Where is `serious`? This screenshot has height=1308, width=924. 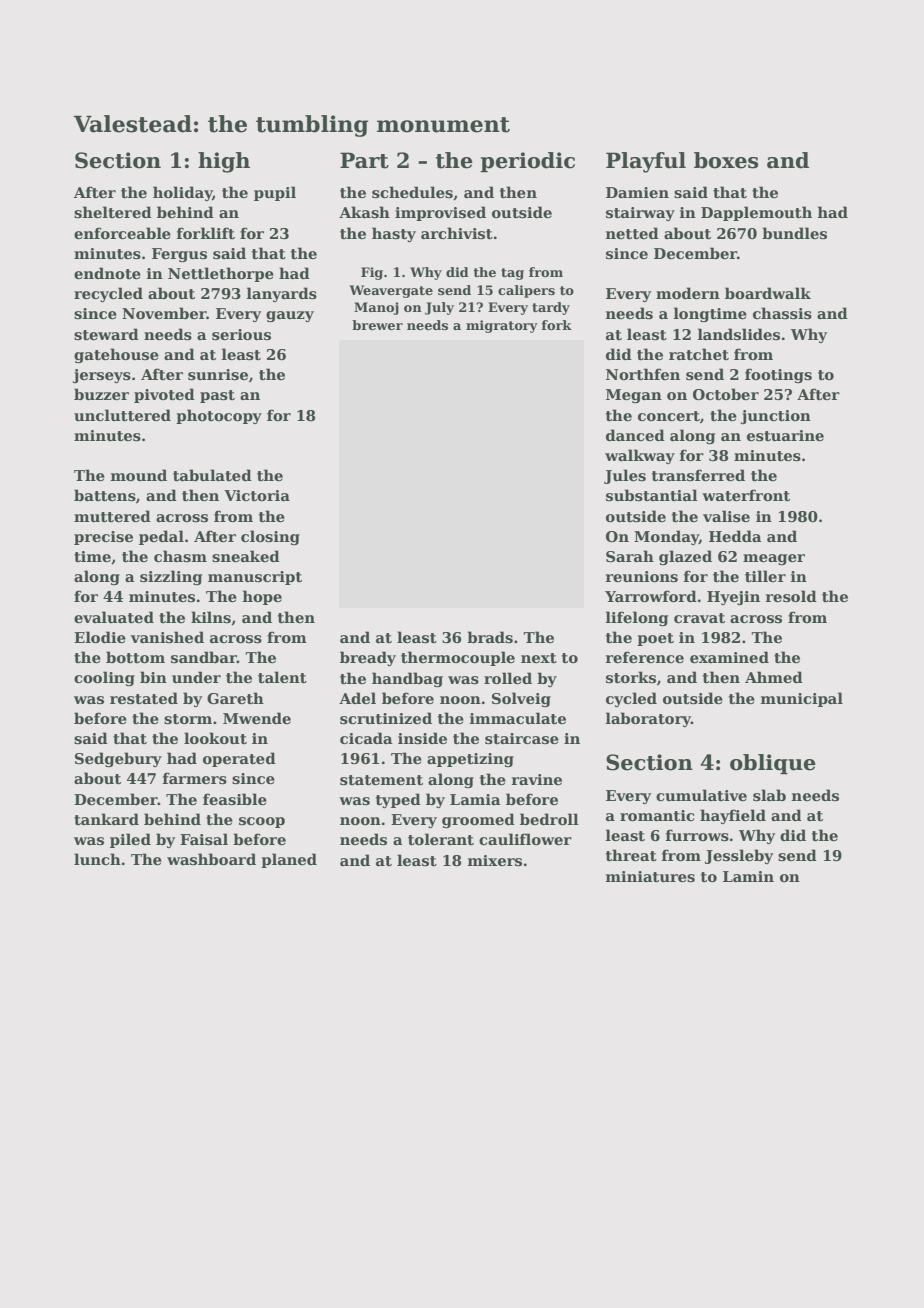 serious is located at coordinates (241, 335).
